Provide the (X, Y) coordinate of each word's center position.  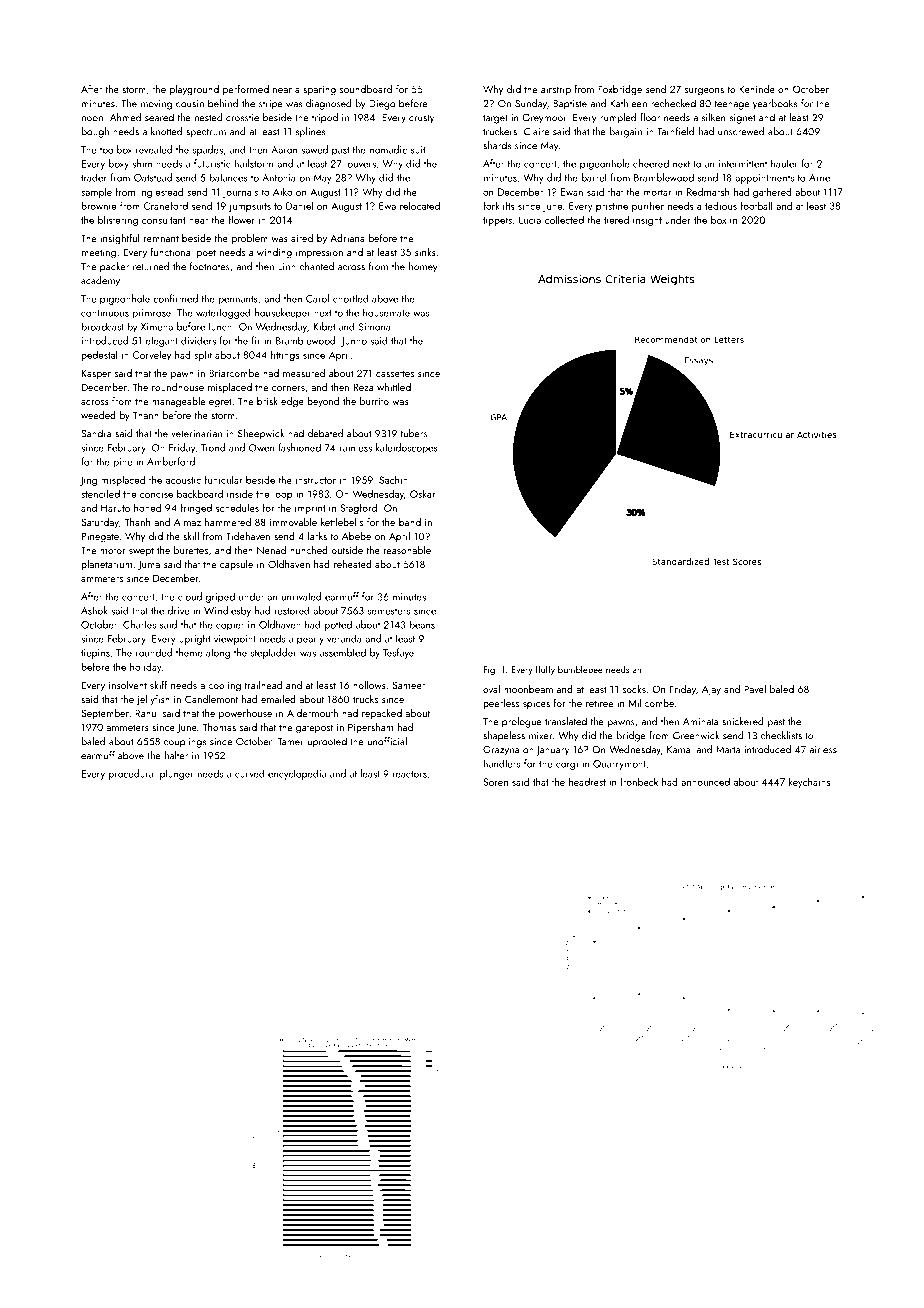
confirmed (175, 298)
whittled (394, 387)
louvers (360, 163)
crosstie (242, 118)
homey (423, 267)
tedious (721, 205)
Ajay (711, 690)
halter (176, 755)
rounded (154, 652)
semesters (389, 611)
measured (304, 373)
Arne (819, 178)
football (756, 205)
